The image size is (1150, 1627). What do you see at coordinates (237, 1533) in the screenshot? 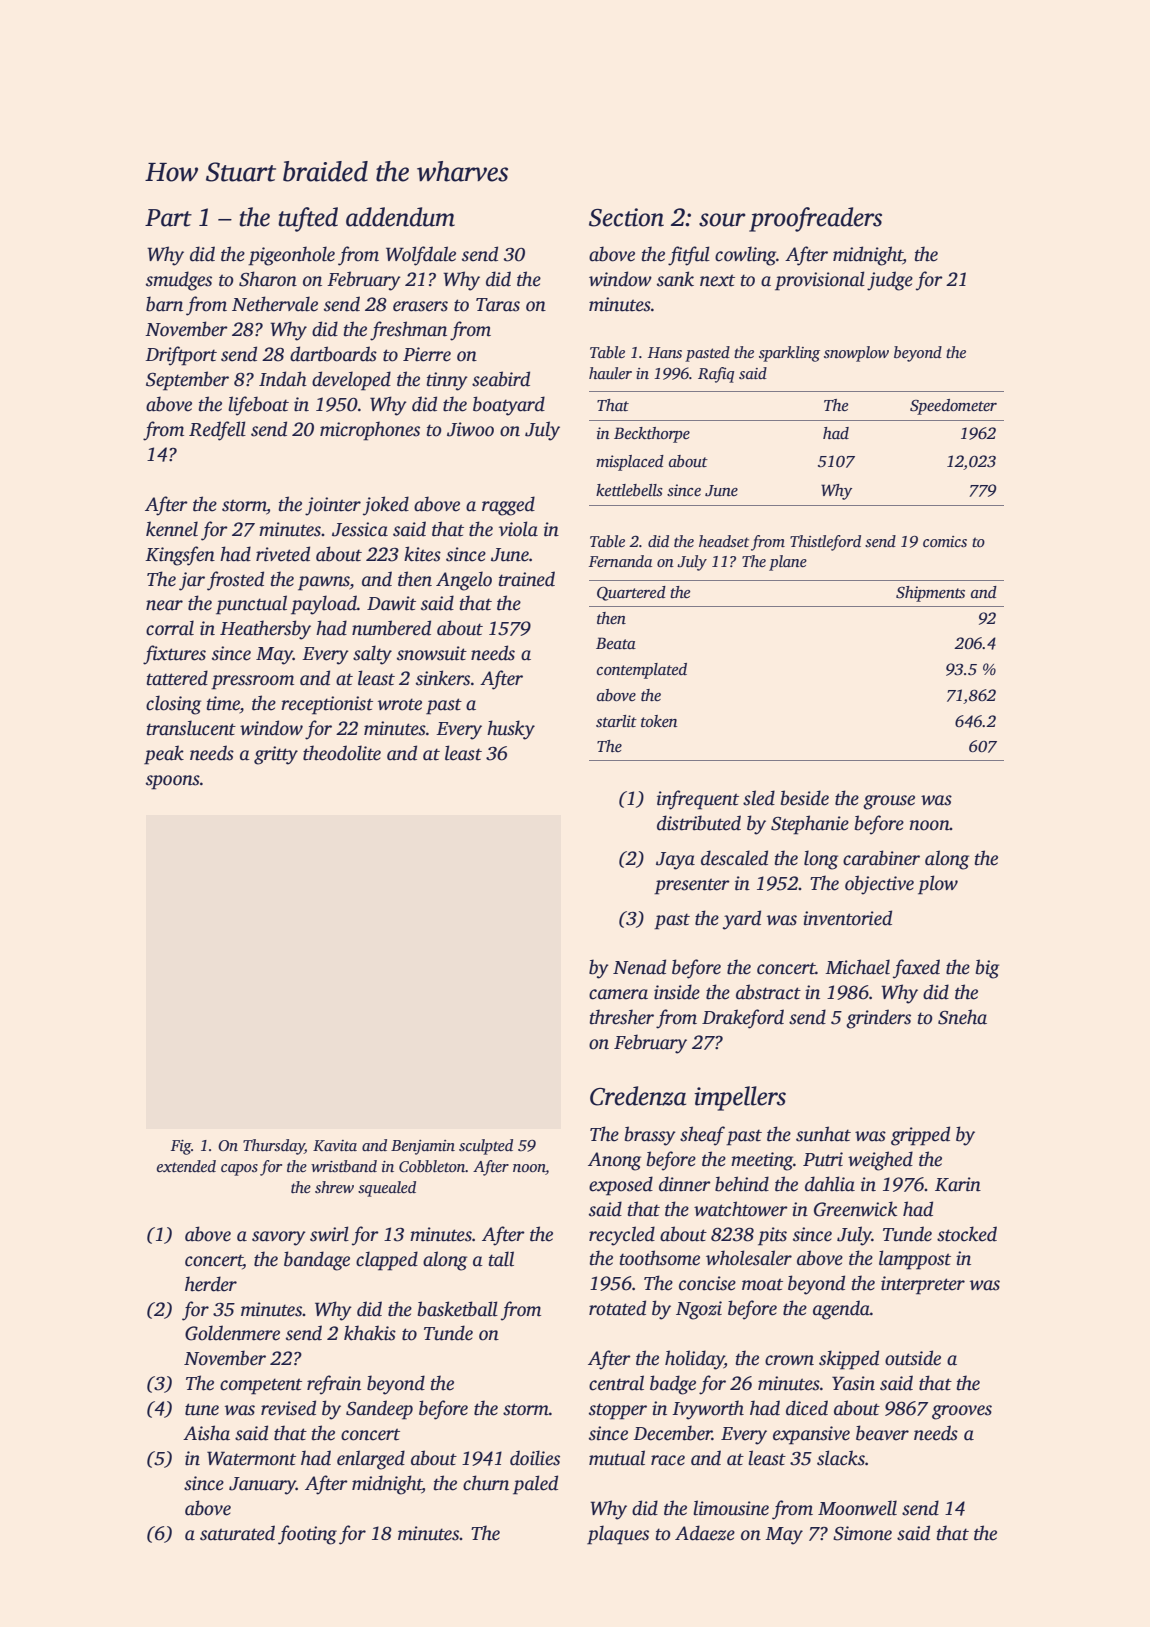
I see `saturated` at bounding box center [237, 1533].
